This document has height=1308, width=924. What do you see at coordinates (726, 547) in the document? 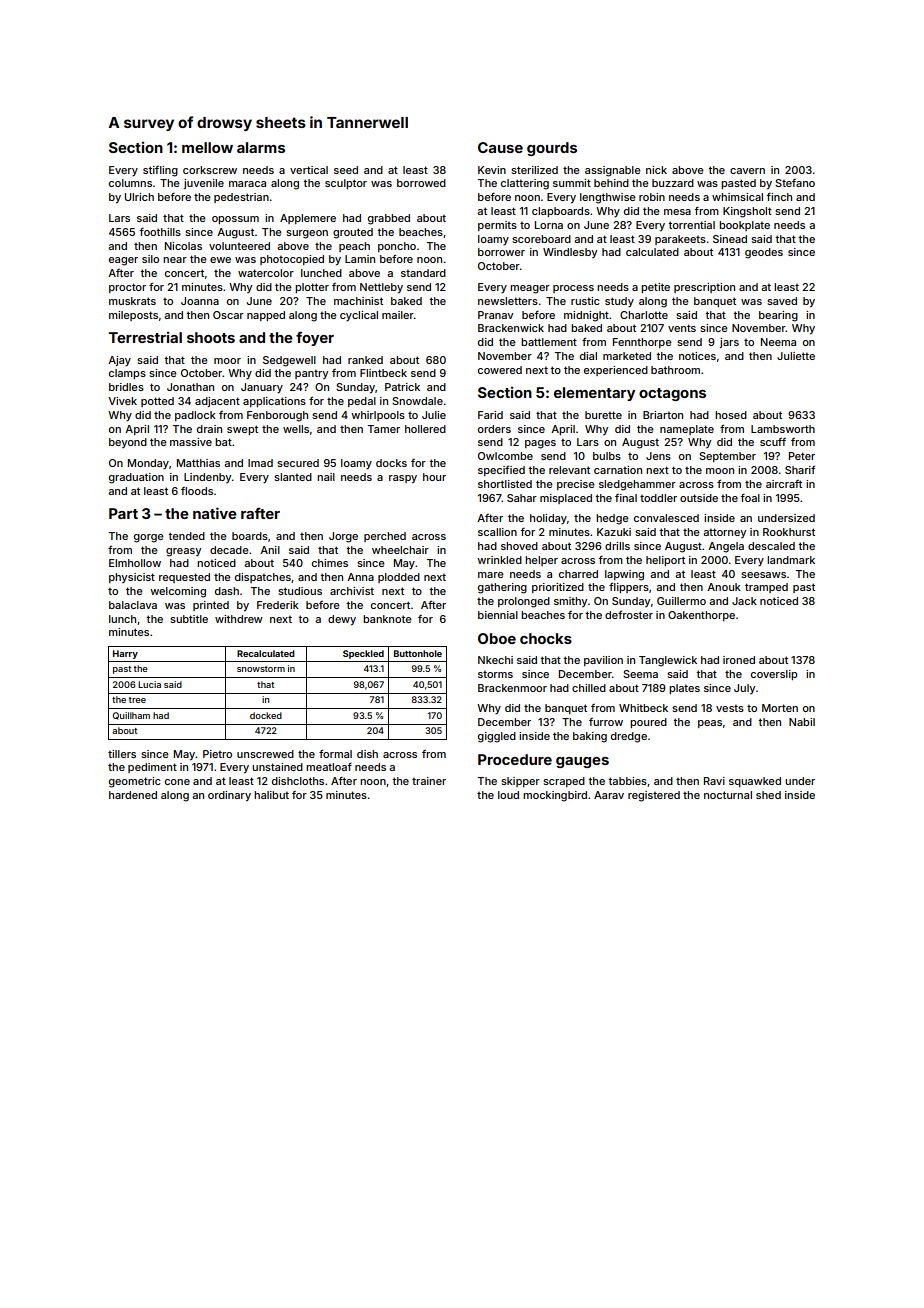
I see `Angela` at bounding box center [726, 547].
